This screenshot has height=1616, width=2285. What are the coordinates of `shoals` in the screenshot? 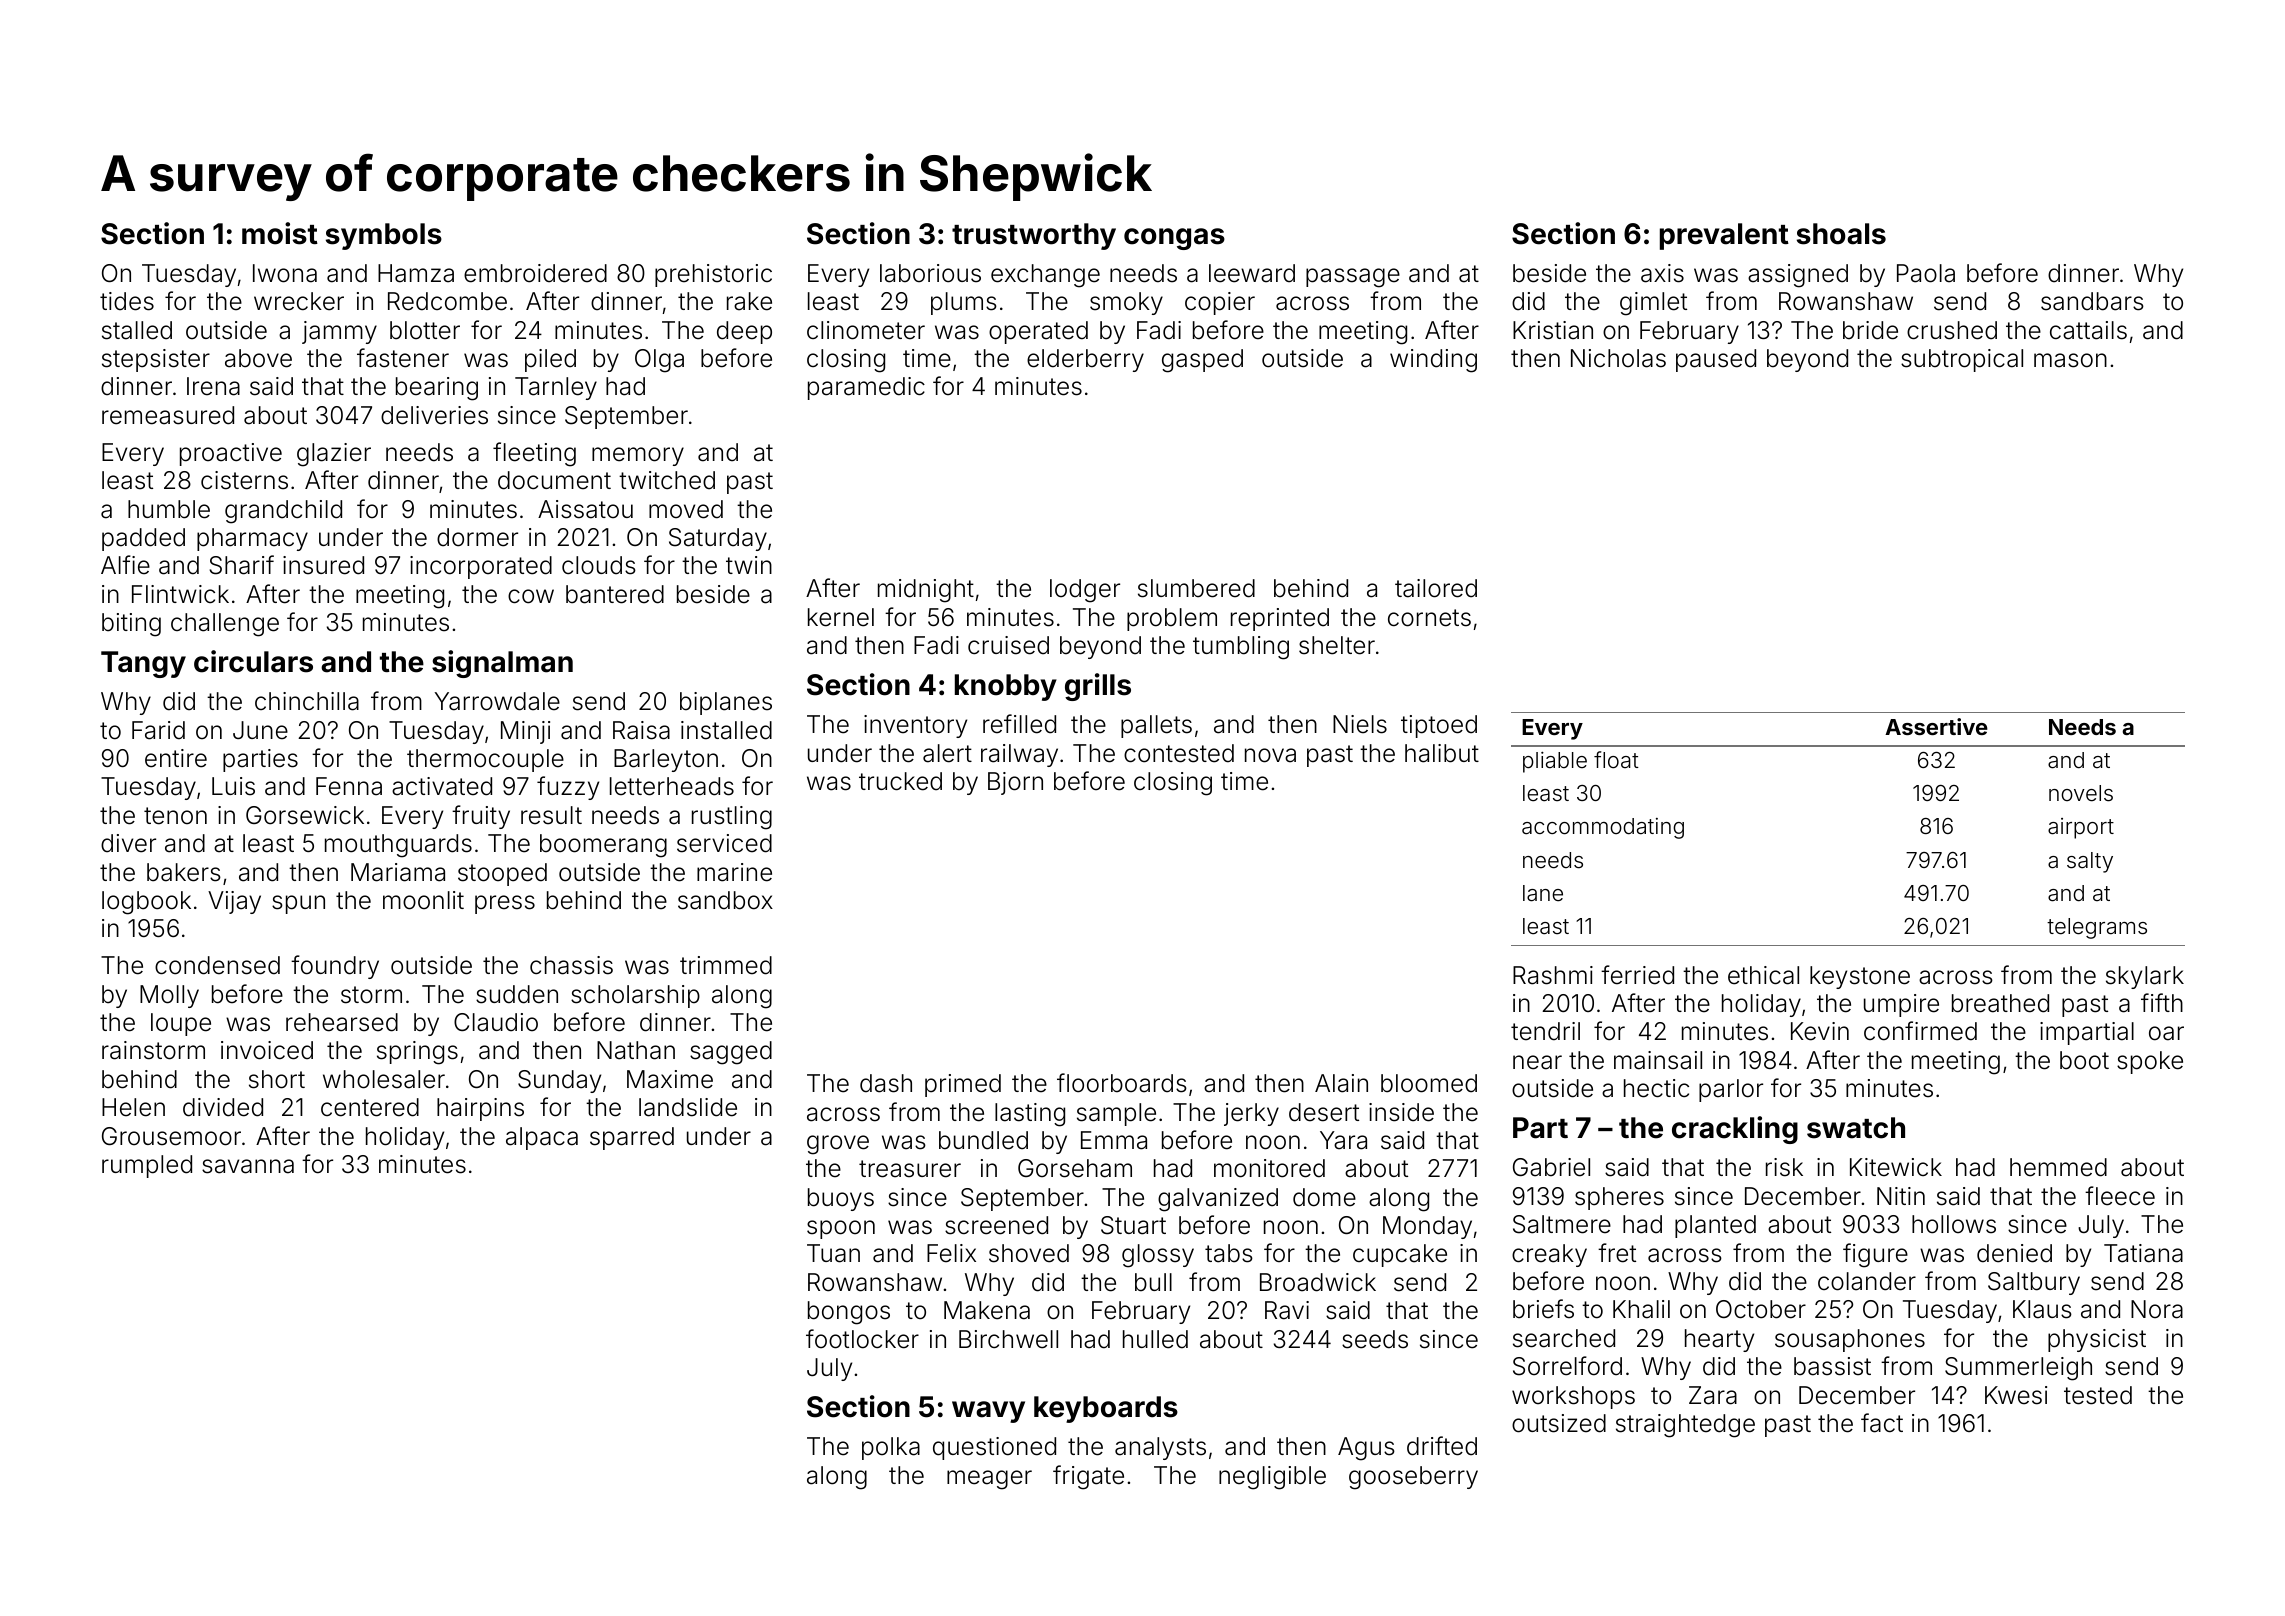 It's located at (1841, 234).
